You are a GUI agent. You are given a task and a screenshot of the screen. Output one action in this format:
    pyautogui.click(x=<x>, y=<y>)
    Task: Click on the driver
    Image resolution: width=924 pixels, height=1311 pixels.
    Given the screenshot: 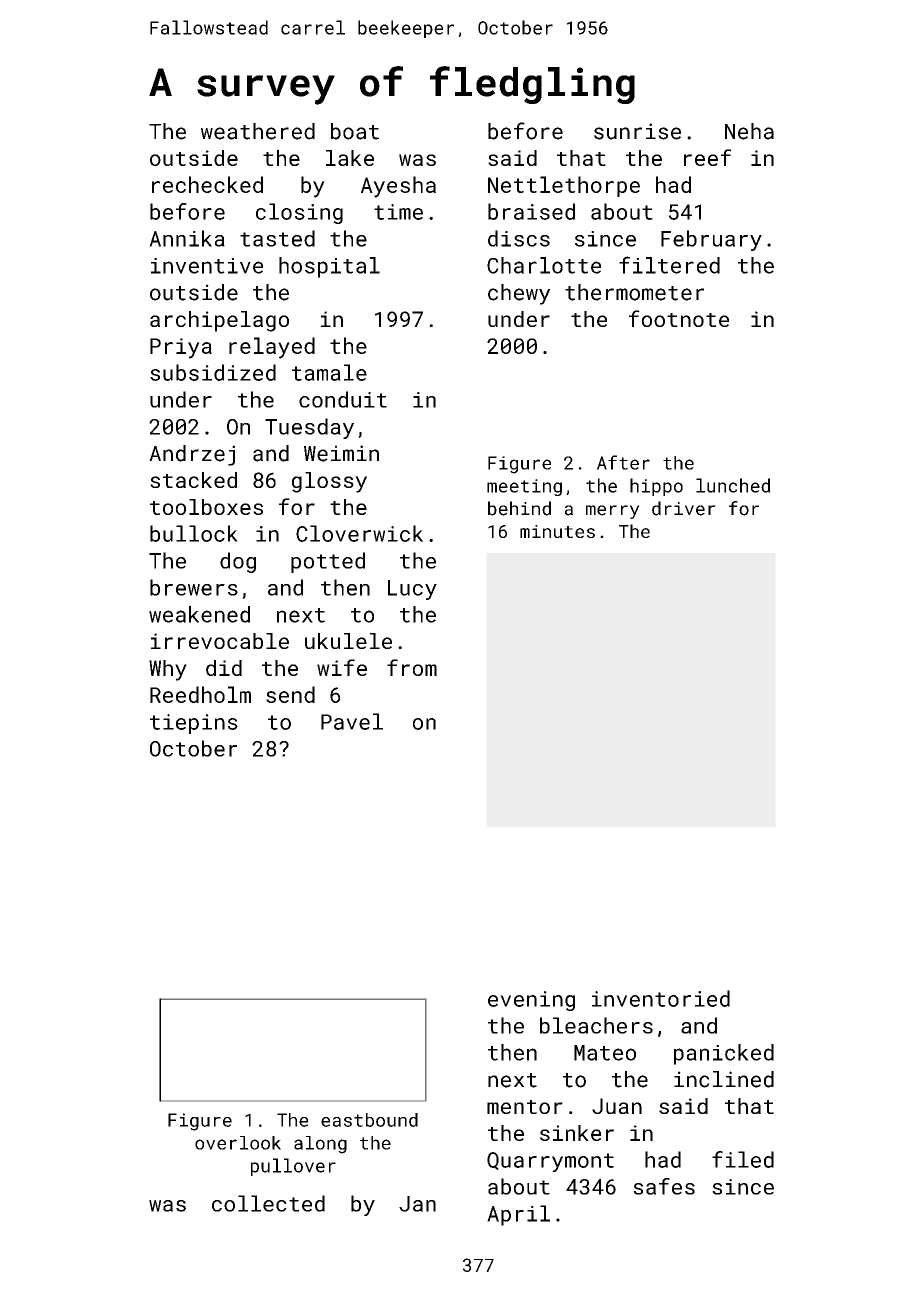 What is the action you would take?
    pyautogui.click(x=684, y=508)
